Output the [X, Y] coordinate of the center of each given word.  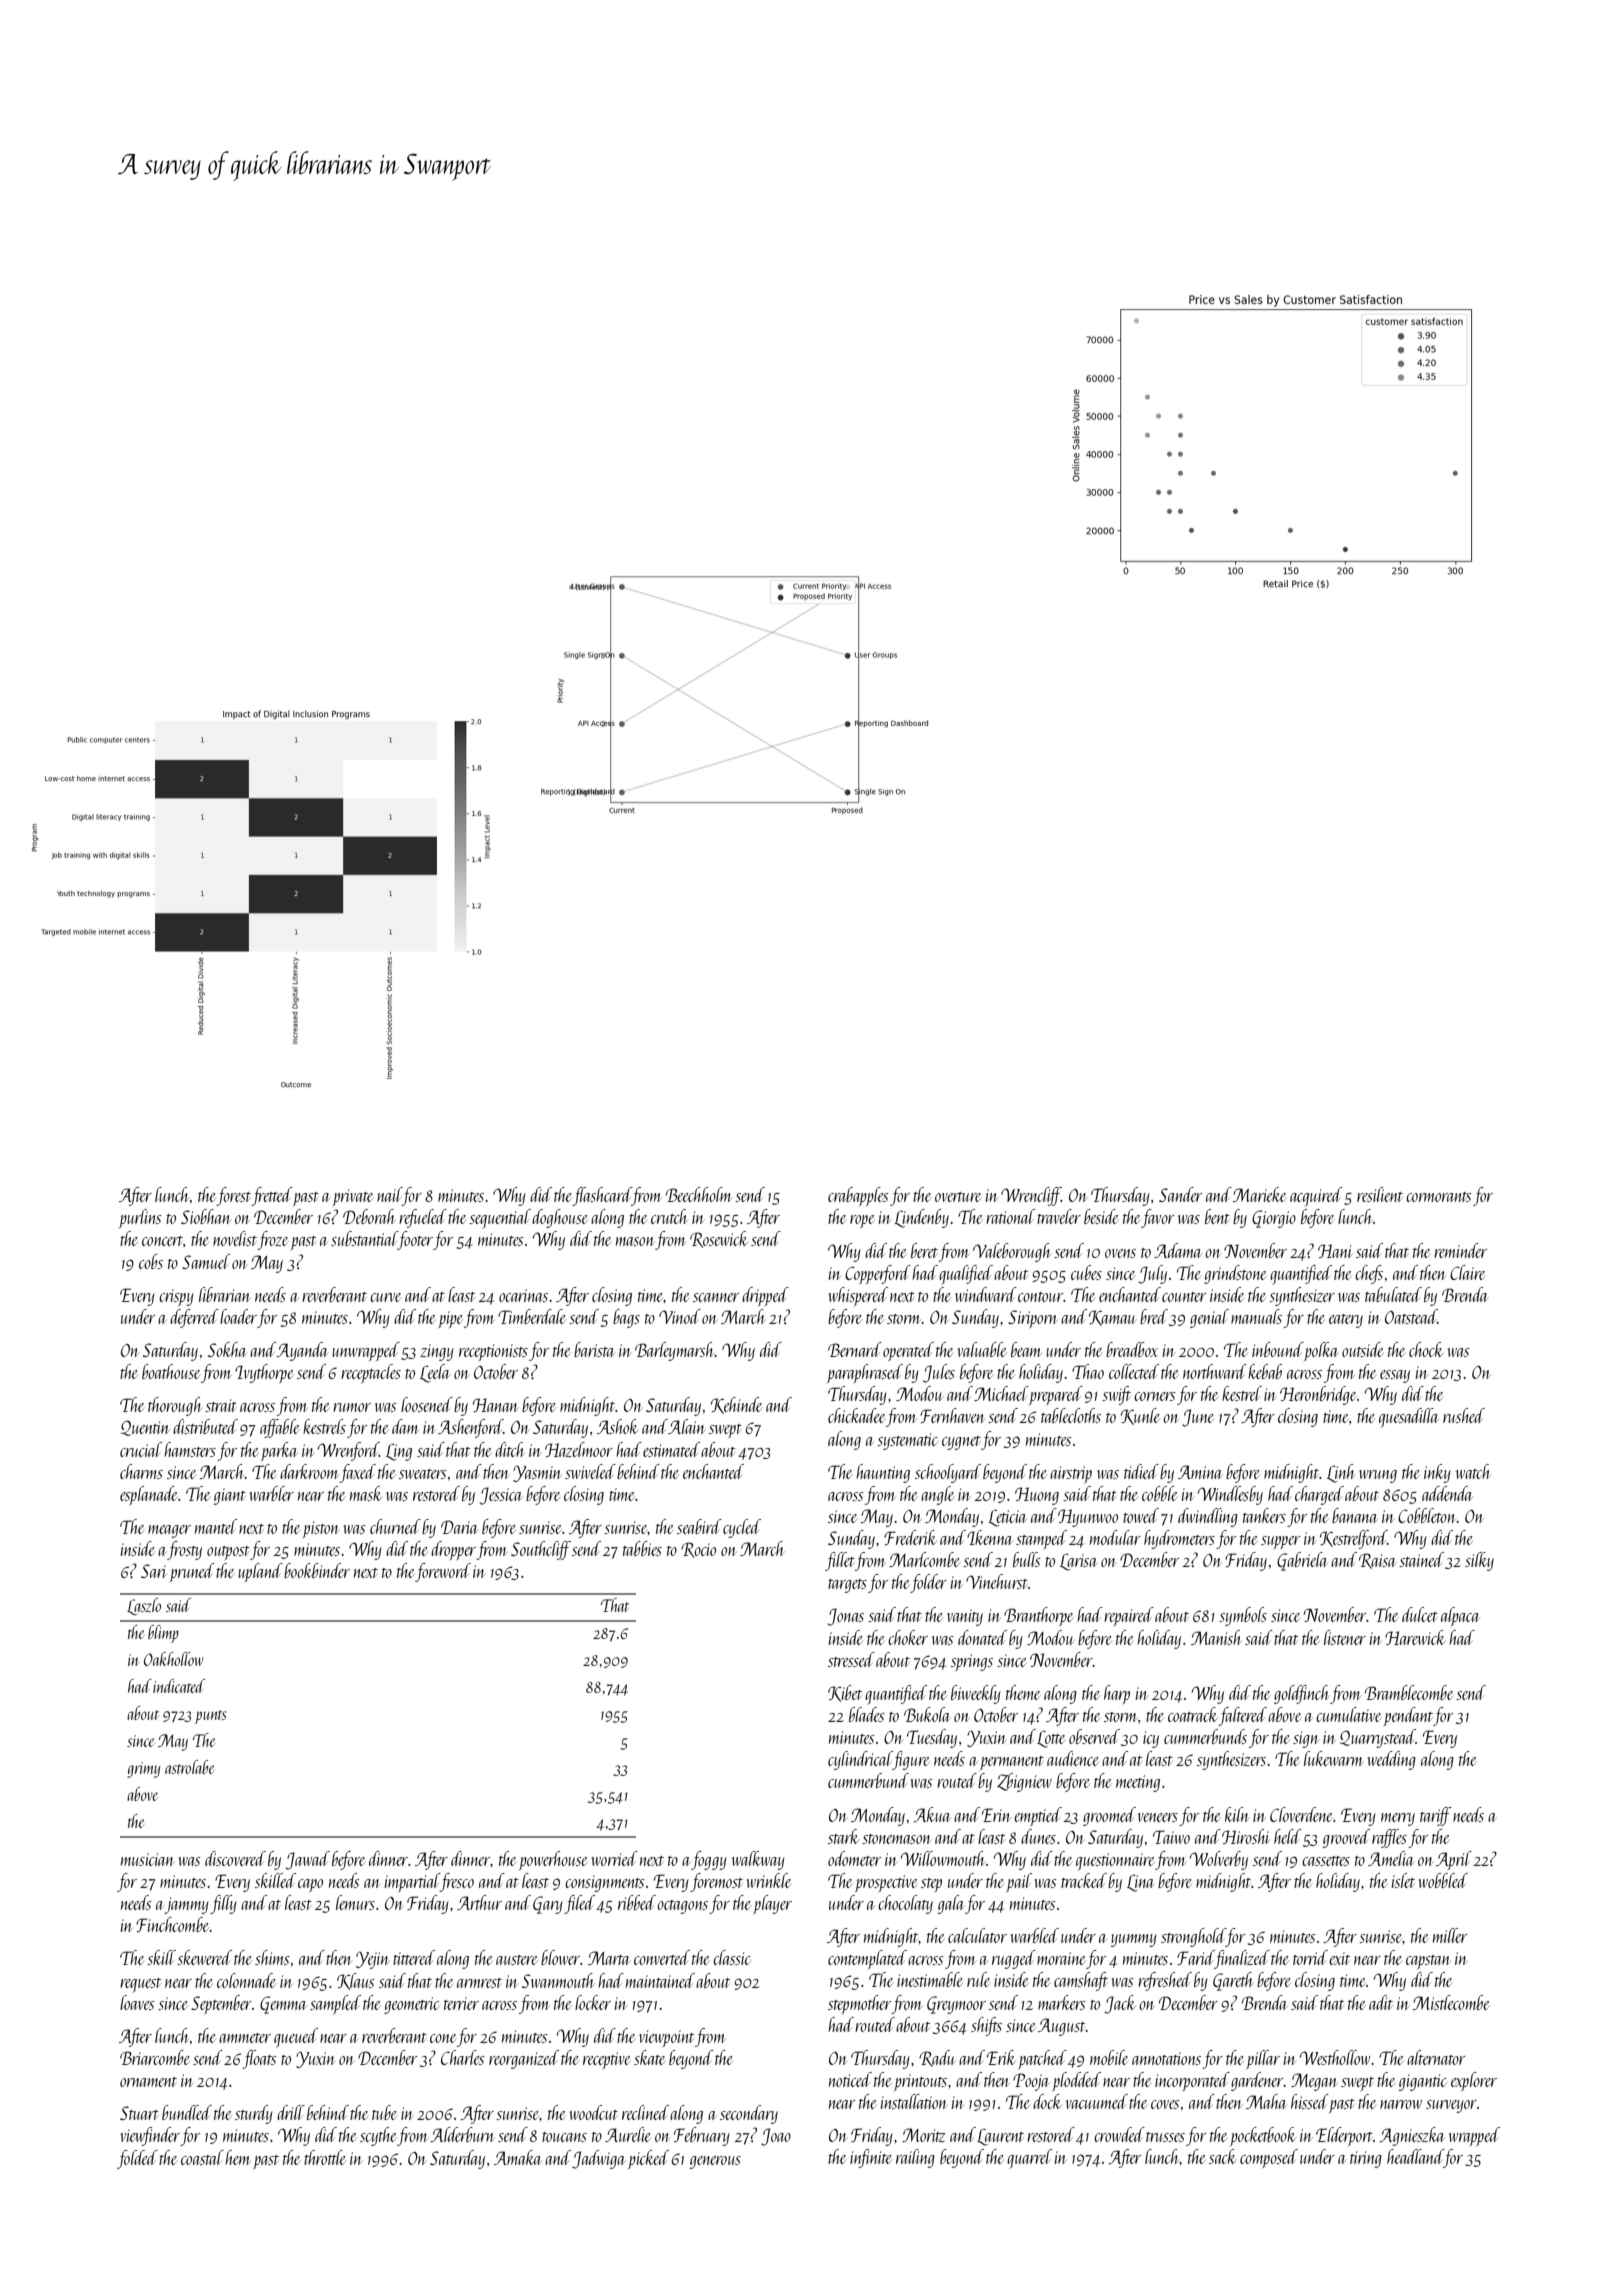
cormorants [1439, 1197]
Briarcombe [155, 2057]
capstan [1428, 1962]
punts [211, 1717]
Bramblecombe [1409, 1692]
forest [234, 1196]
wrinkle [768, 1880]
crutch [669, 1216]
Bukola [927, 1714]
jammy [187, 1905]
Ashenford [470, 1428]
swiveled [590, 1471]
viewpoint [666, 2038]
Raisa [1378, 1561]
